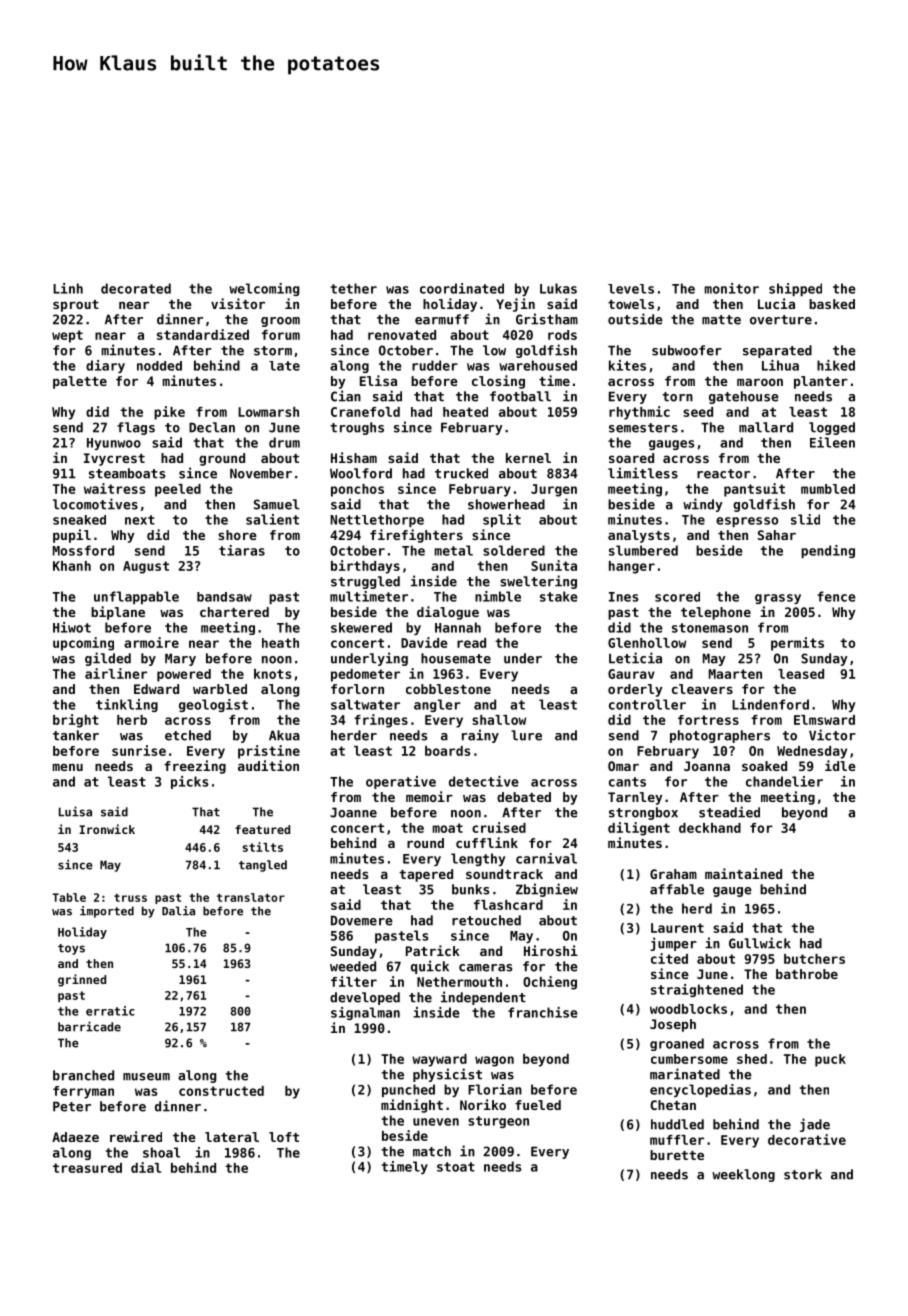 The width and height of the screenshot is (908, 1316). Describe the element at coordinates (79, 520) in the screenshot. I see `sneaked` at that location.
